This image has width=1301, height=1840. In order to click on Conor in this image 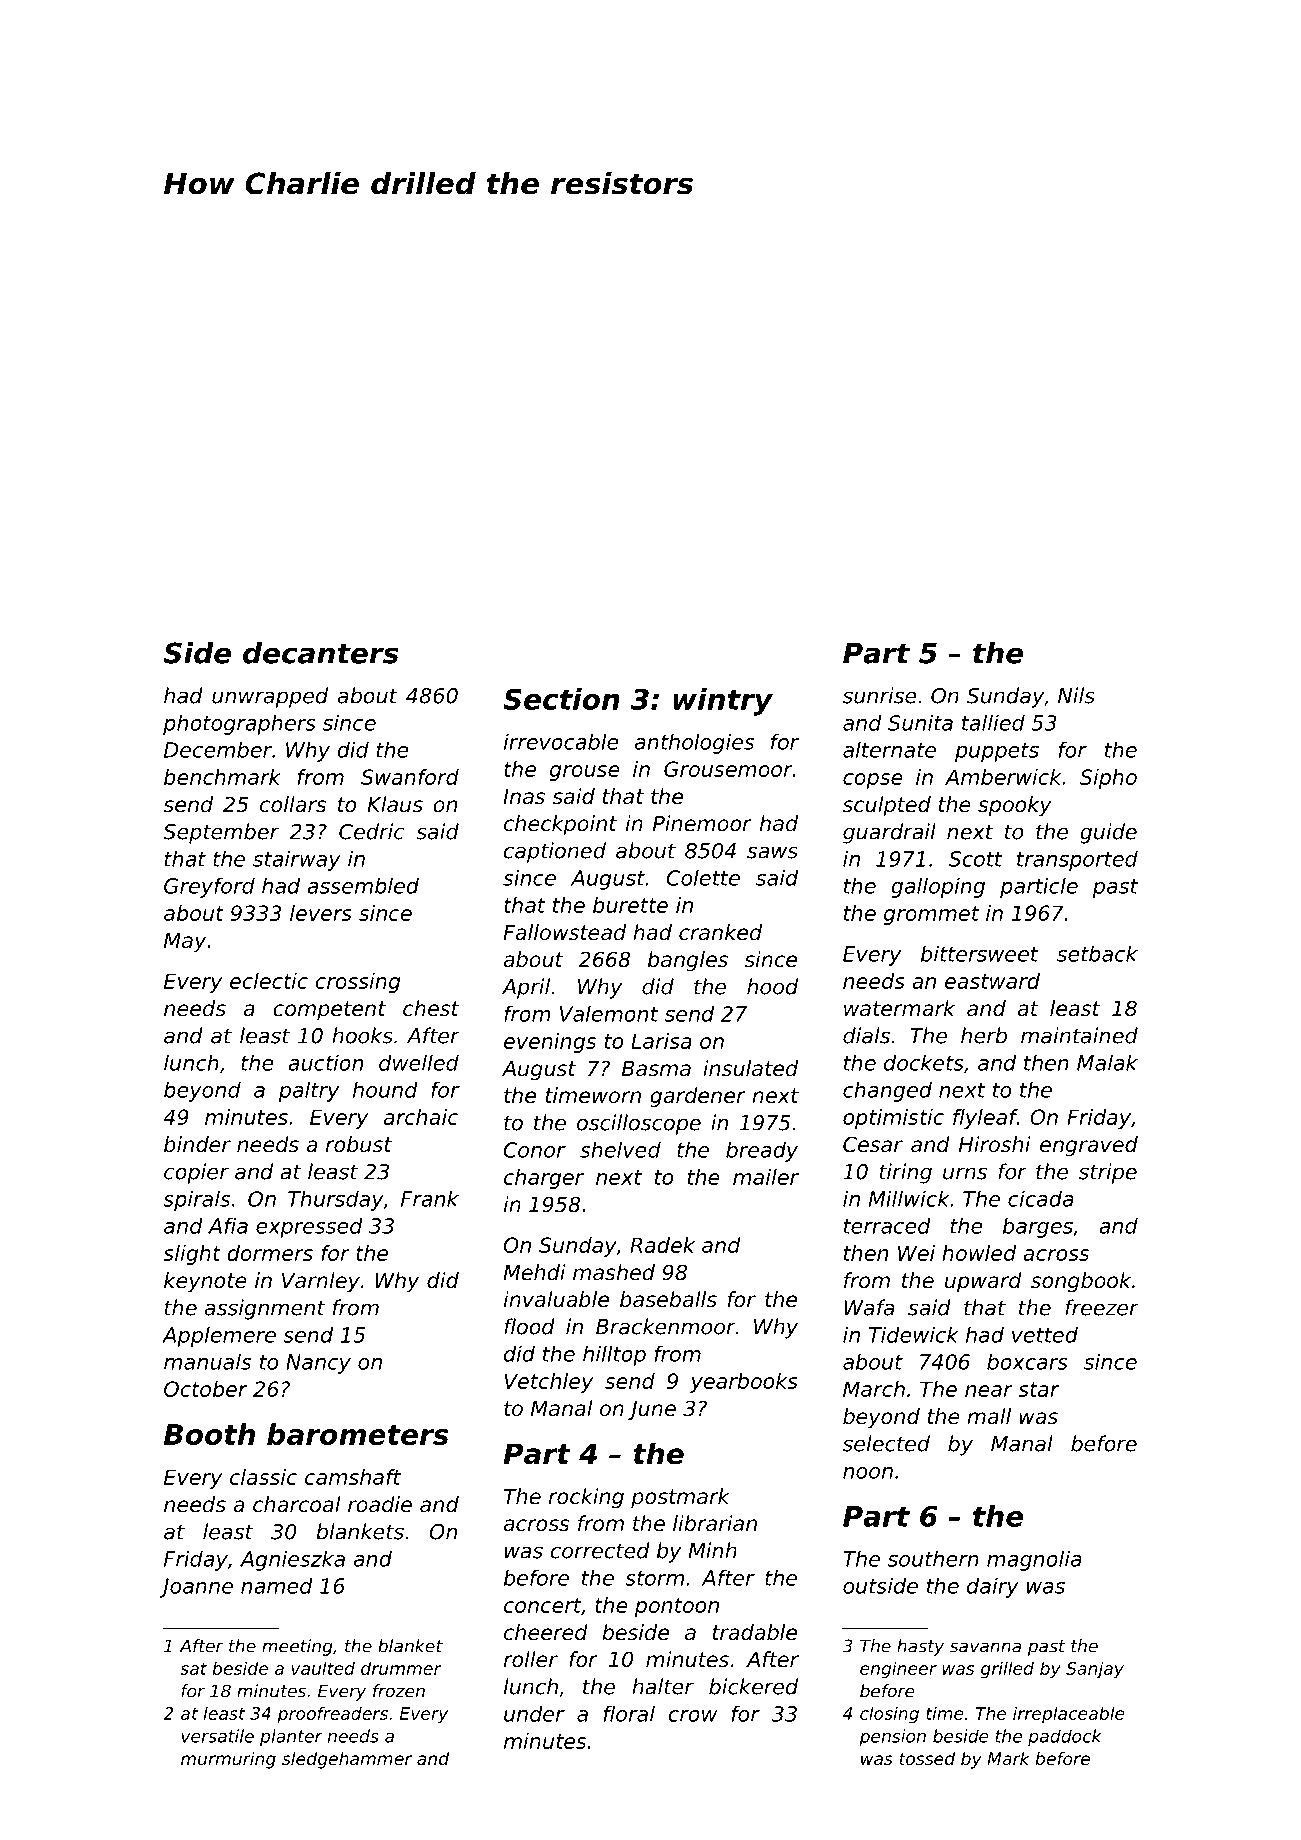, I will do `click(535, 1150)`.
